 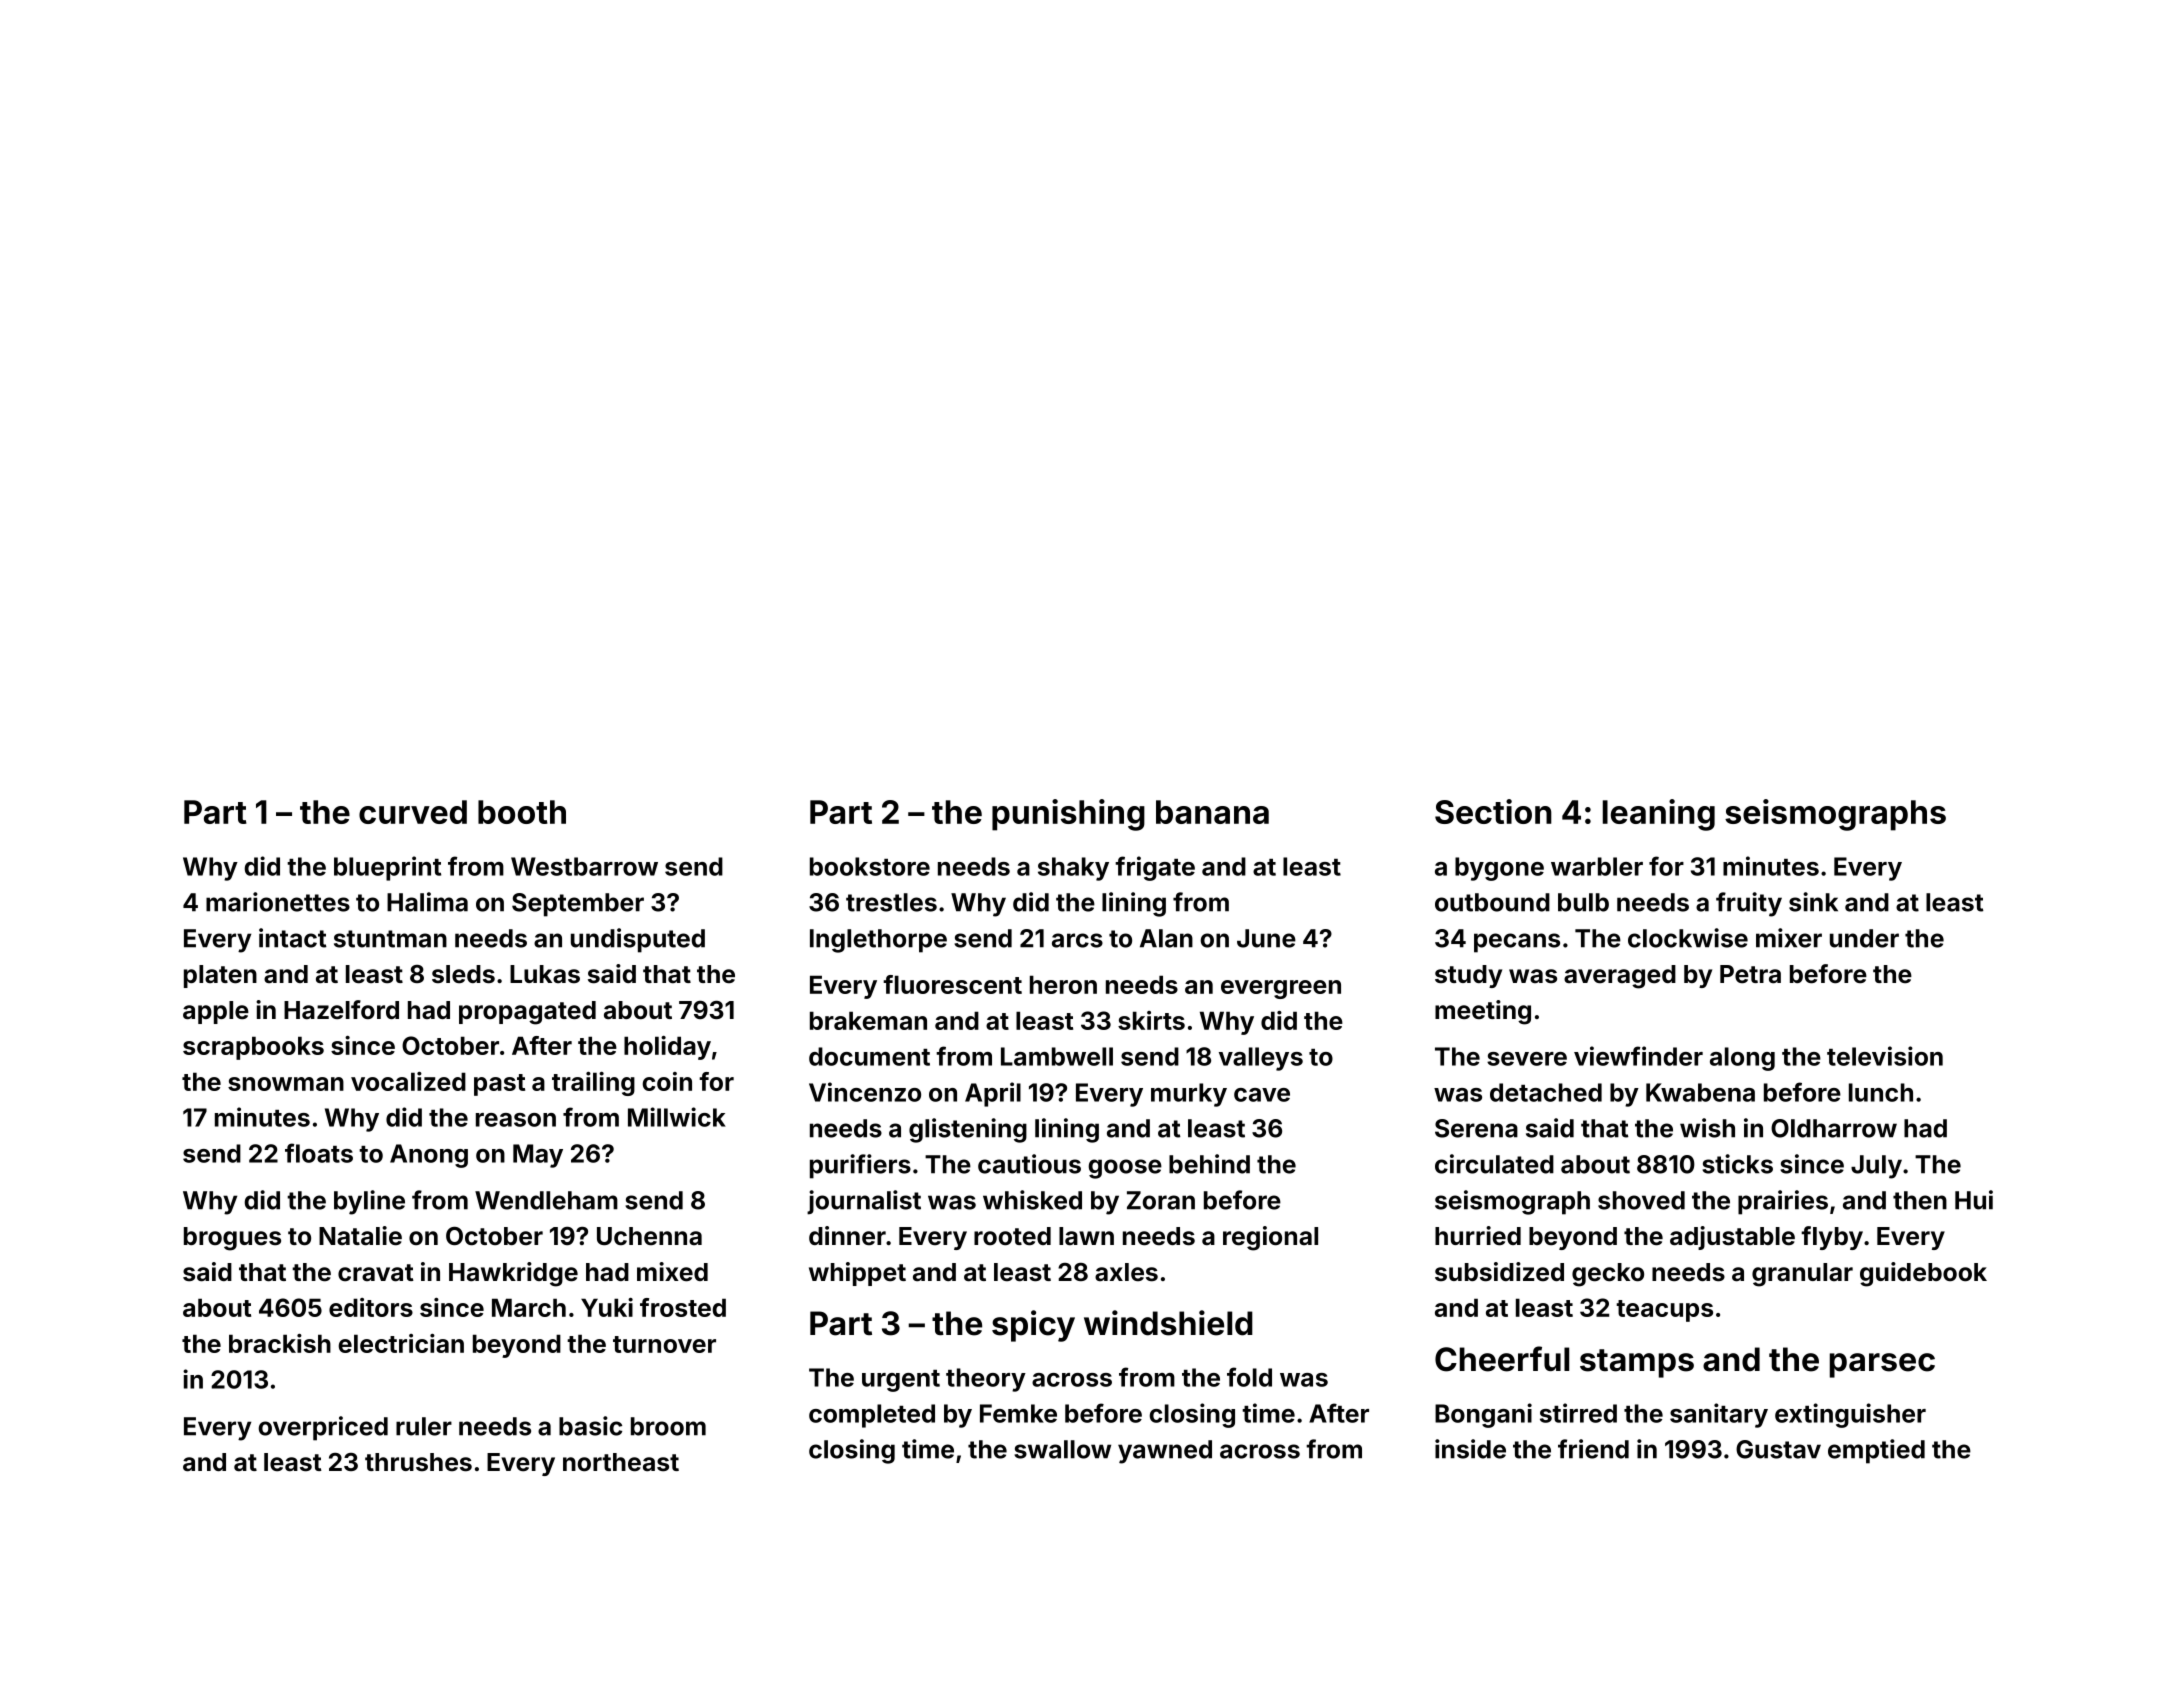 I want to click on yawned, so click(x=1165, y=1452).
